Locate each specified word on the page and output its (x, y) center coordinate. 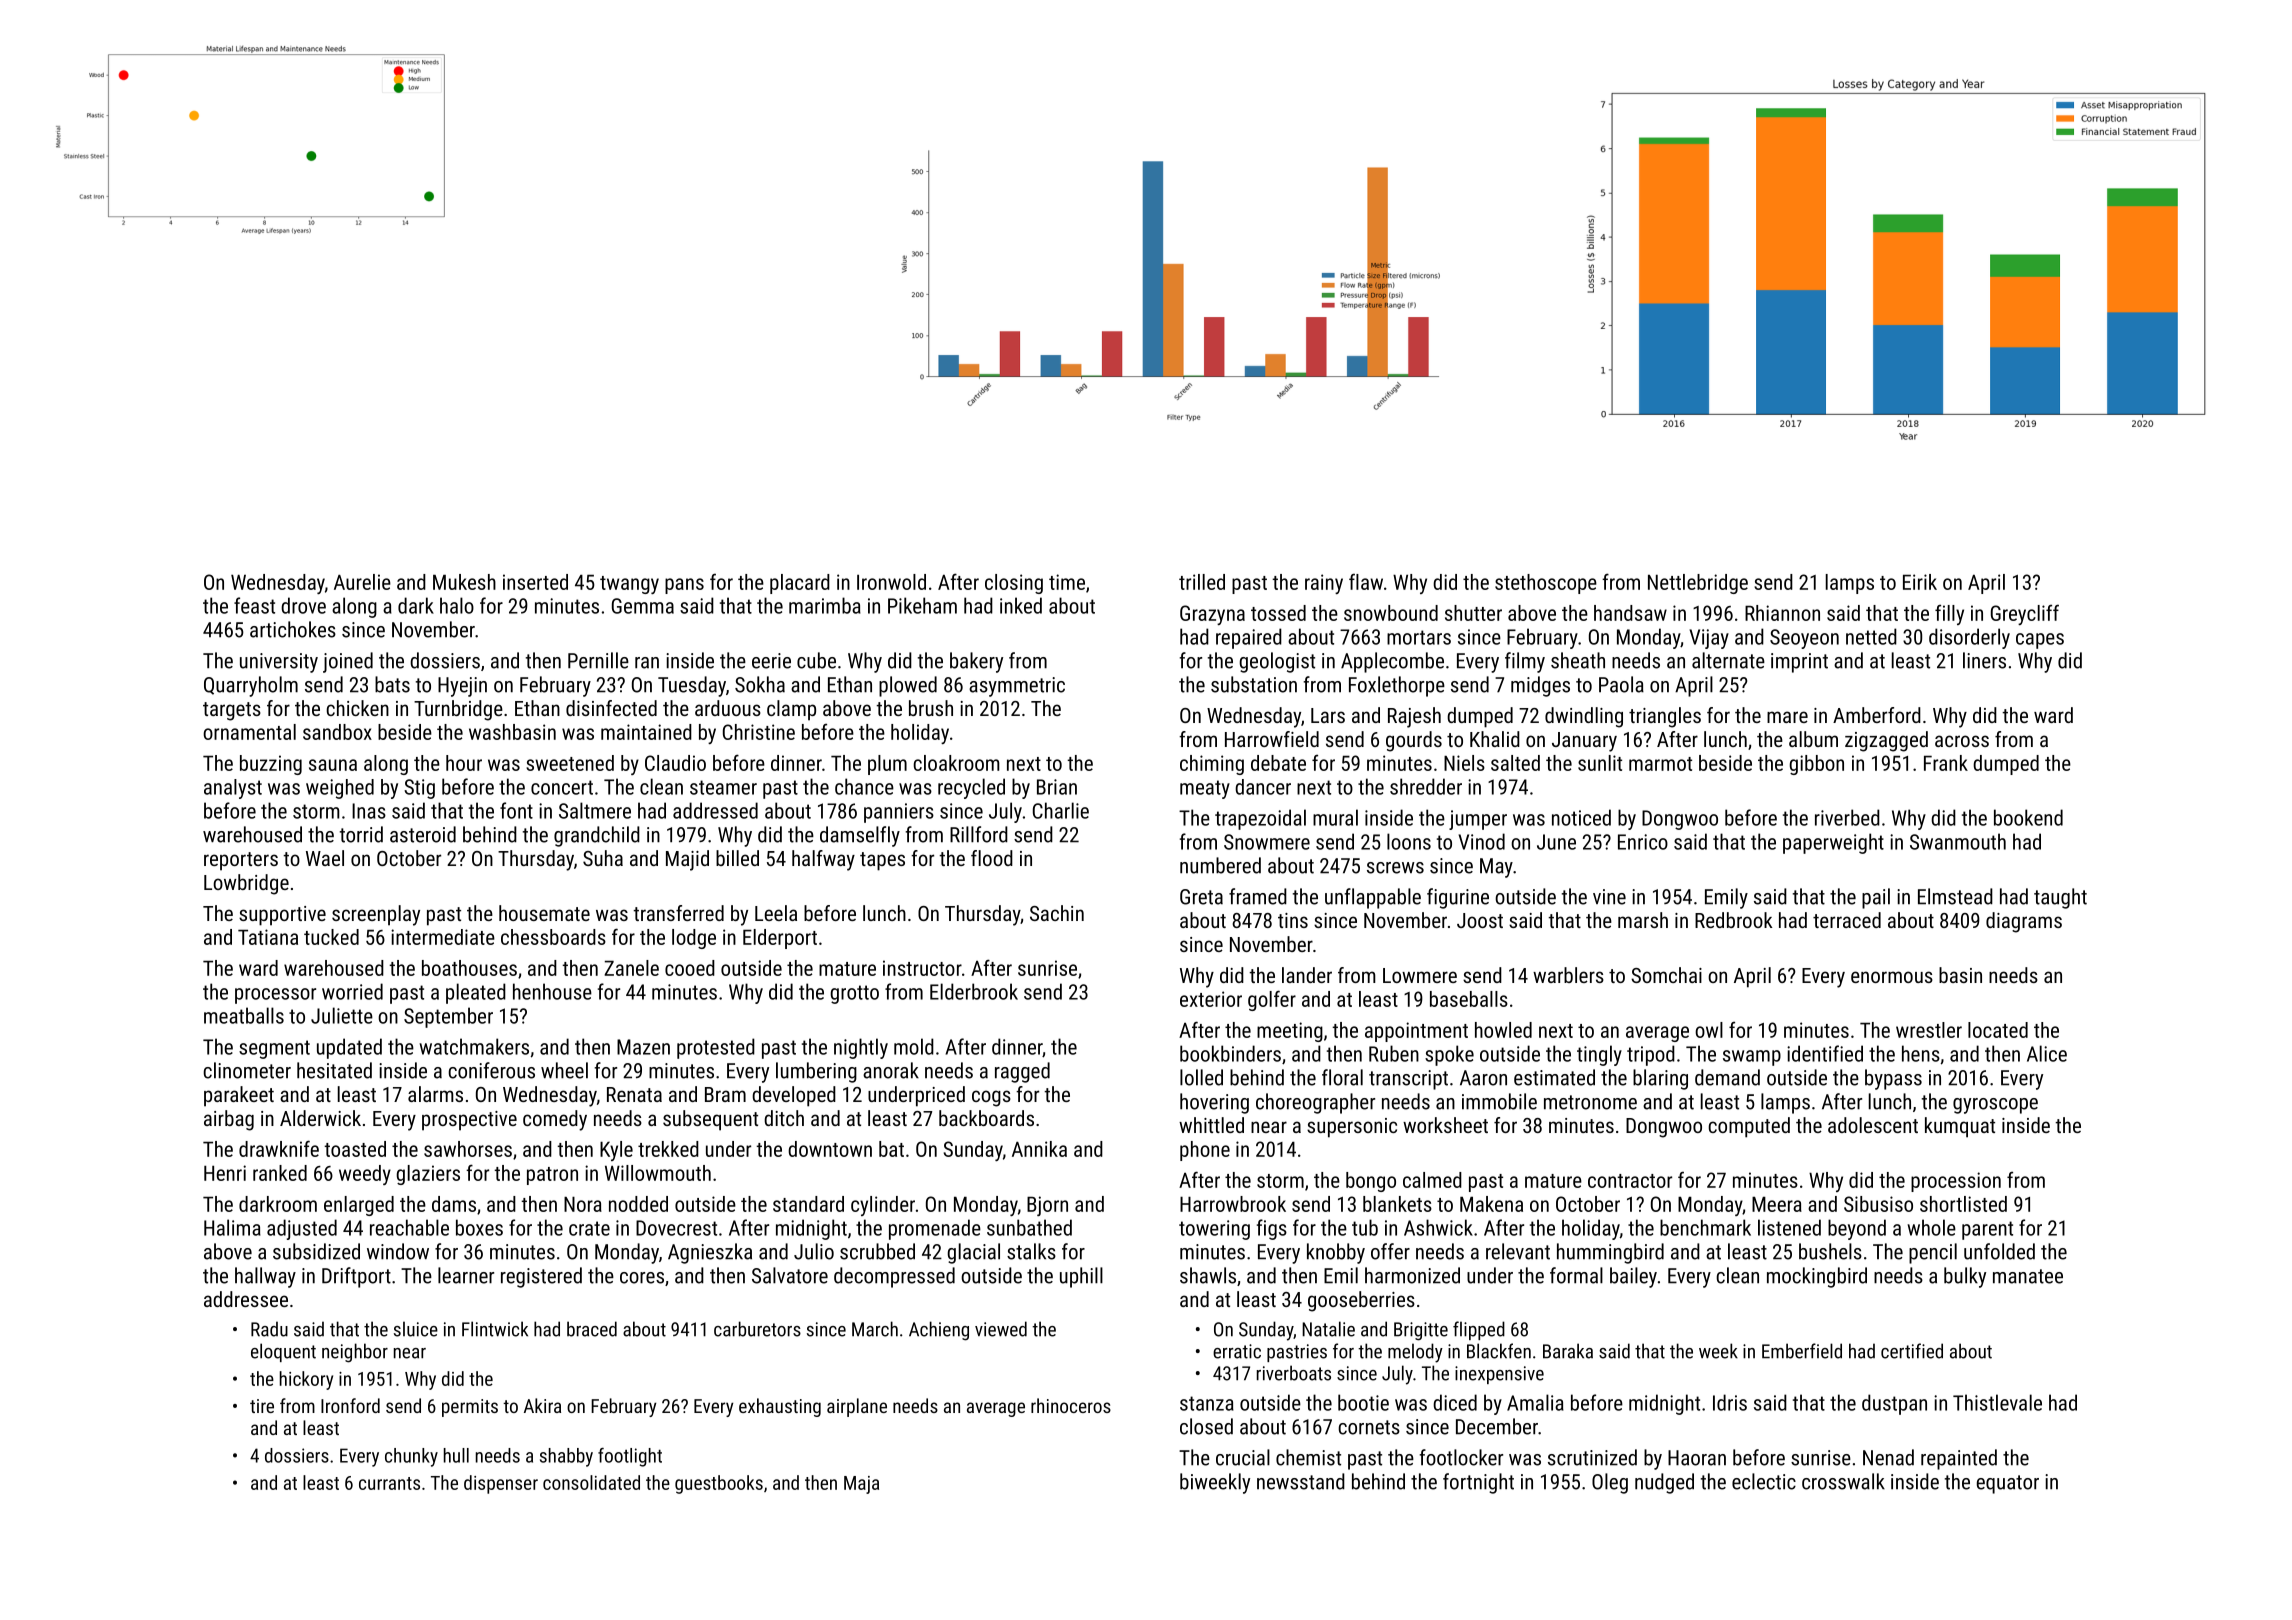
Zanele (631, 968)
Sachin (1057, 913)
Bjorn (1047, 1206)
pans (684, 586)
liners (1984, 660)
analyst (233, 789)
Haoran (1697, 1458)
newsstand (1301, 1481)
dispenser (501, 1484)
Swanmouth (1958, 841)
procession (1956, 1182)
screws (1395, 868)
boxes (479, 1227)
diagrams (2024, 922)
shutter (1473, 613)
